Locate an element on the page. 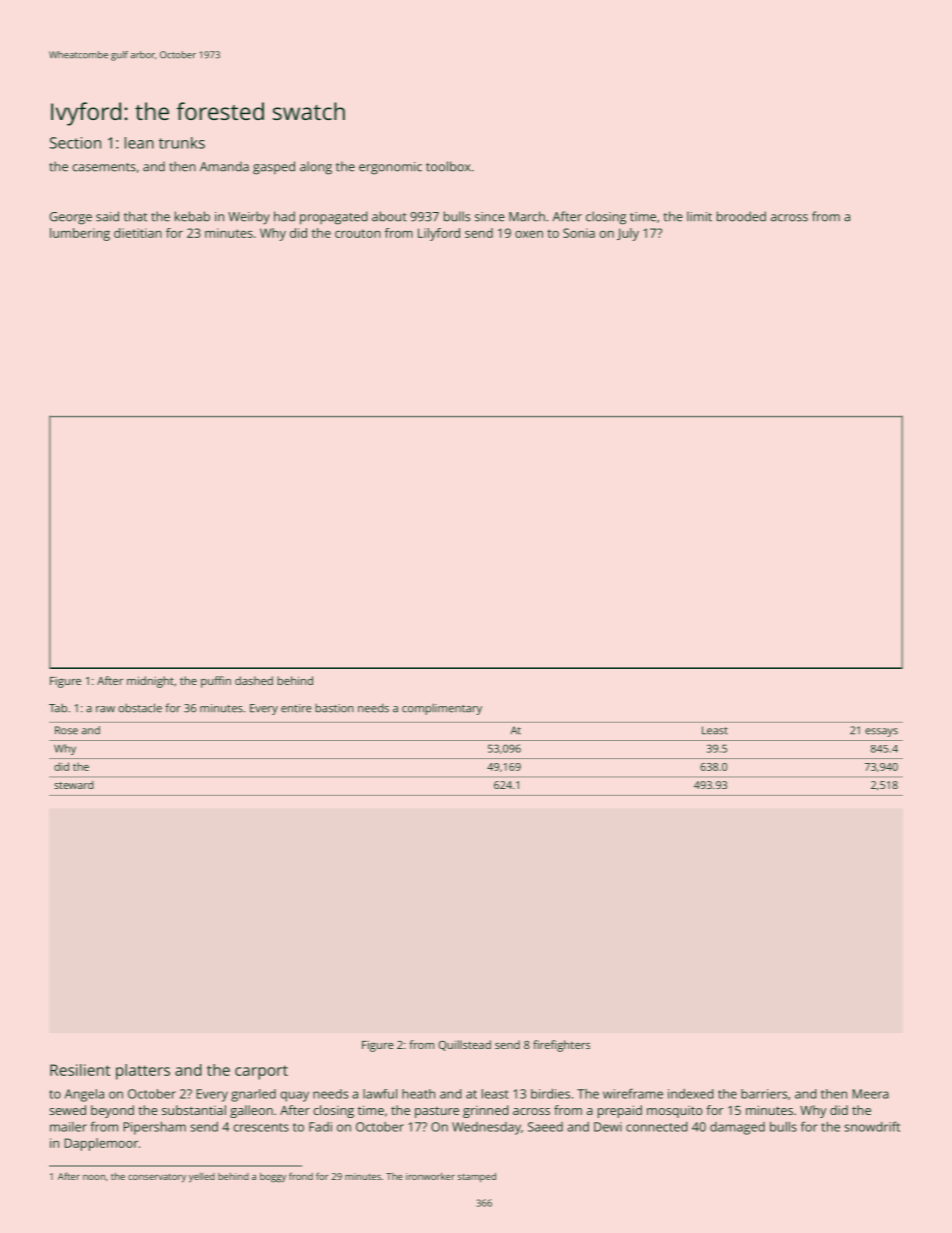 Image resolution: width=952 pixels, height=1233 pixels. Pipersham is located at coordinates (155, 1128).
